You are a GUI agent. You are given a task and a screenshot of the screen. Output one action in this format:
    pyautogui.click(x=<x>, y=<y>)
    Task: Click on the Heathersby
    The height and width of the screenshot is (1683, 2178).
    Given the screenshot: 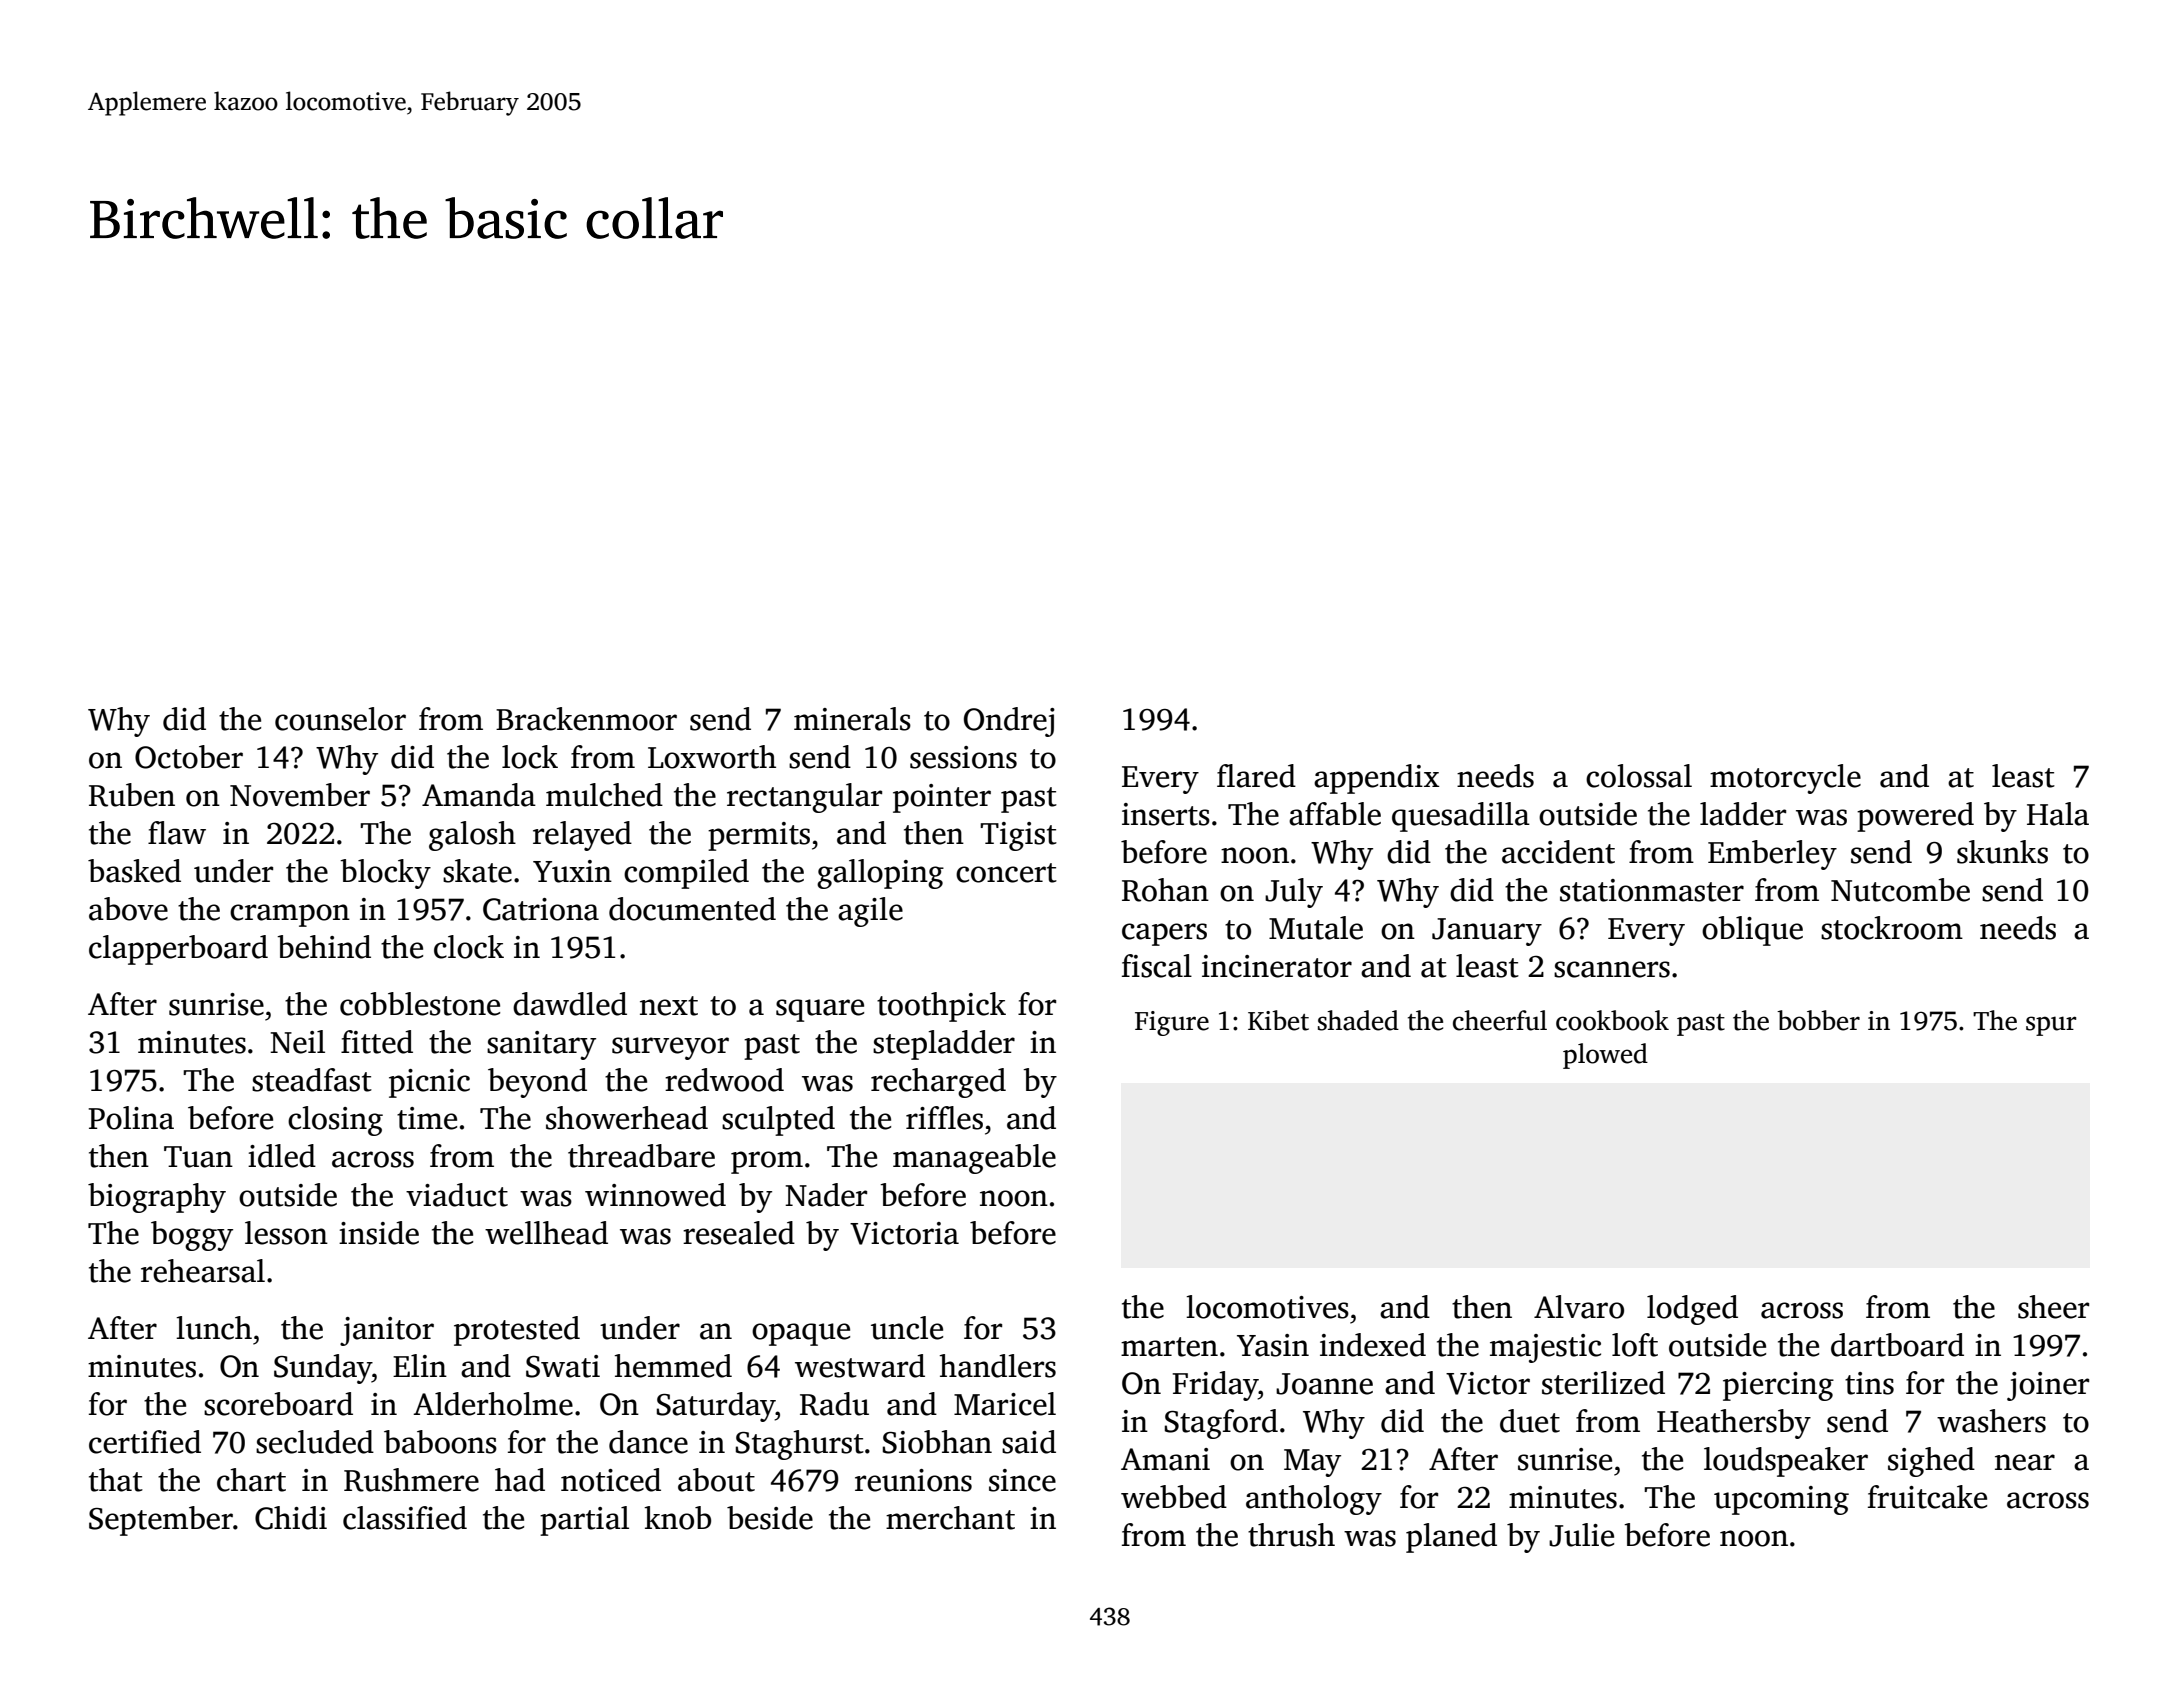 What is the action you would take?
    pyautogui.click(x=1734, y=1424)
